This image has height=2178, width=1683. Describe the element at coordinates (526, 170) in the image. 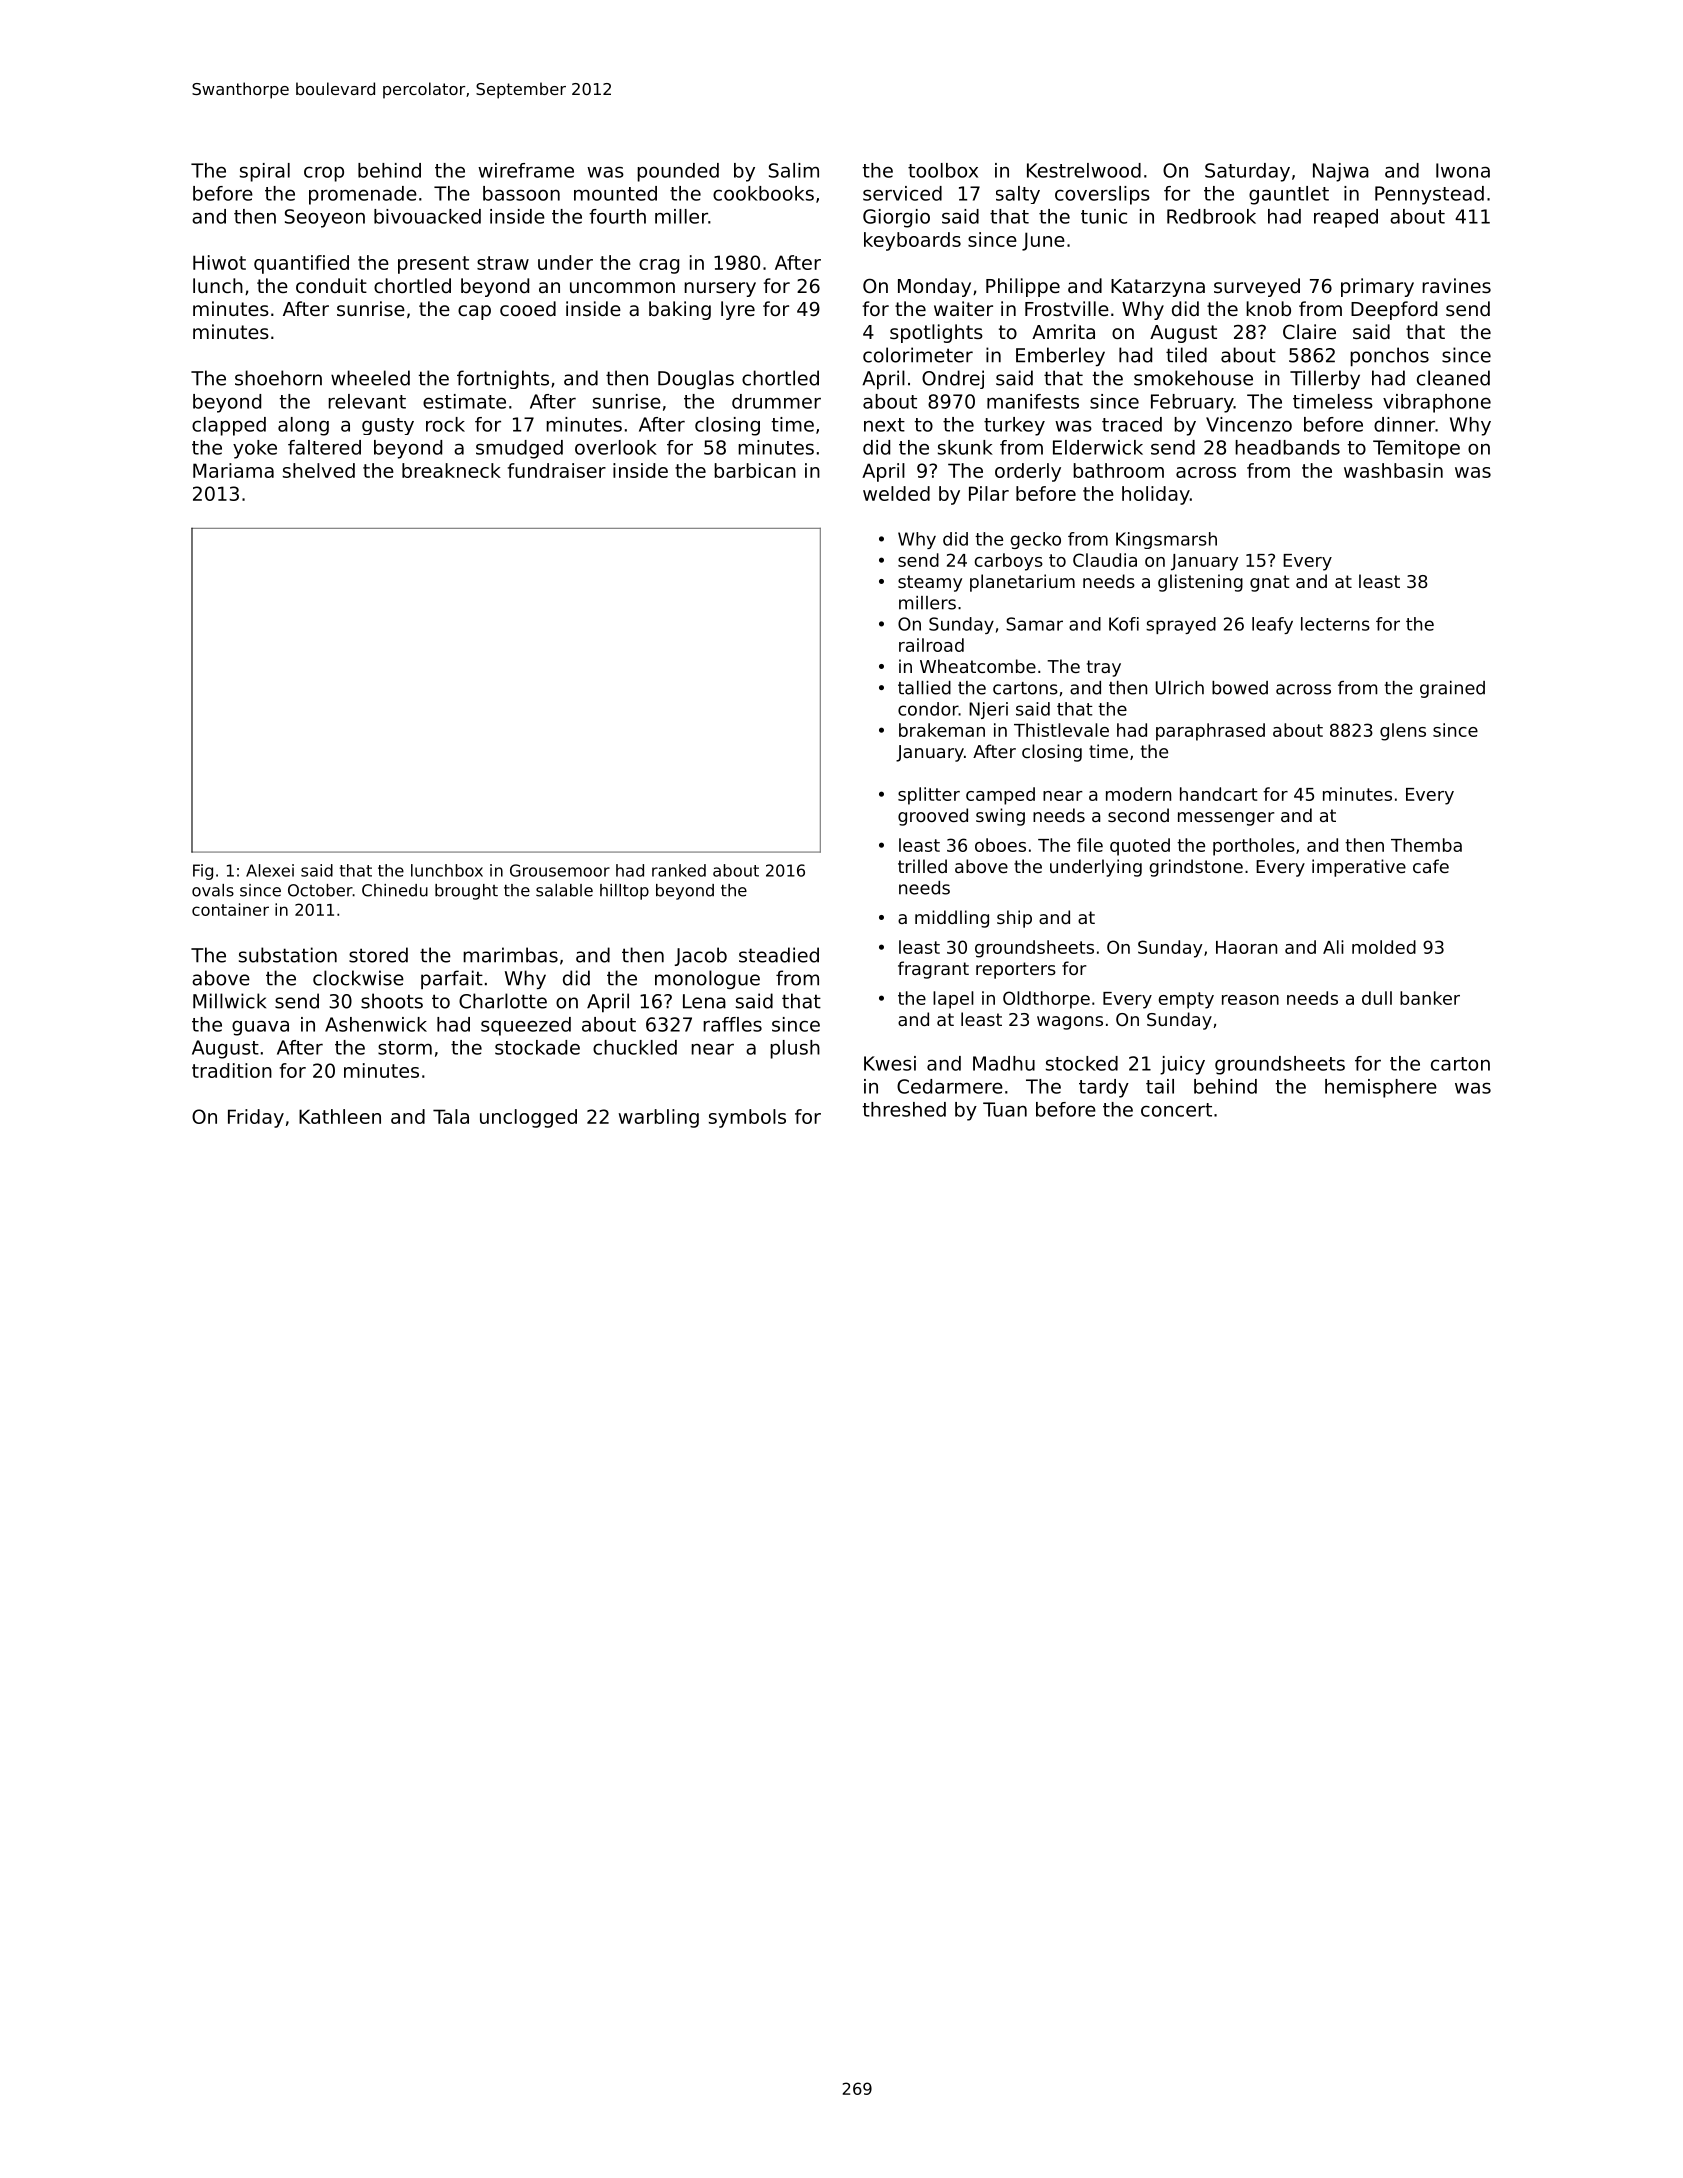

I see `wireframe` at that location.
